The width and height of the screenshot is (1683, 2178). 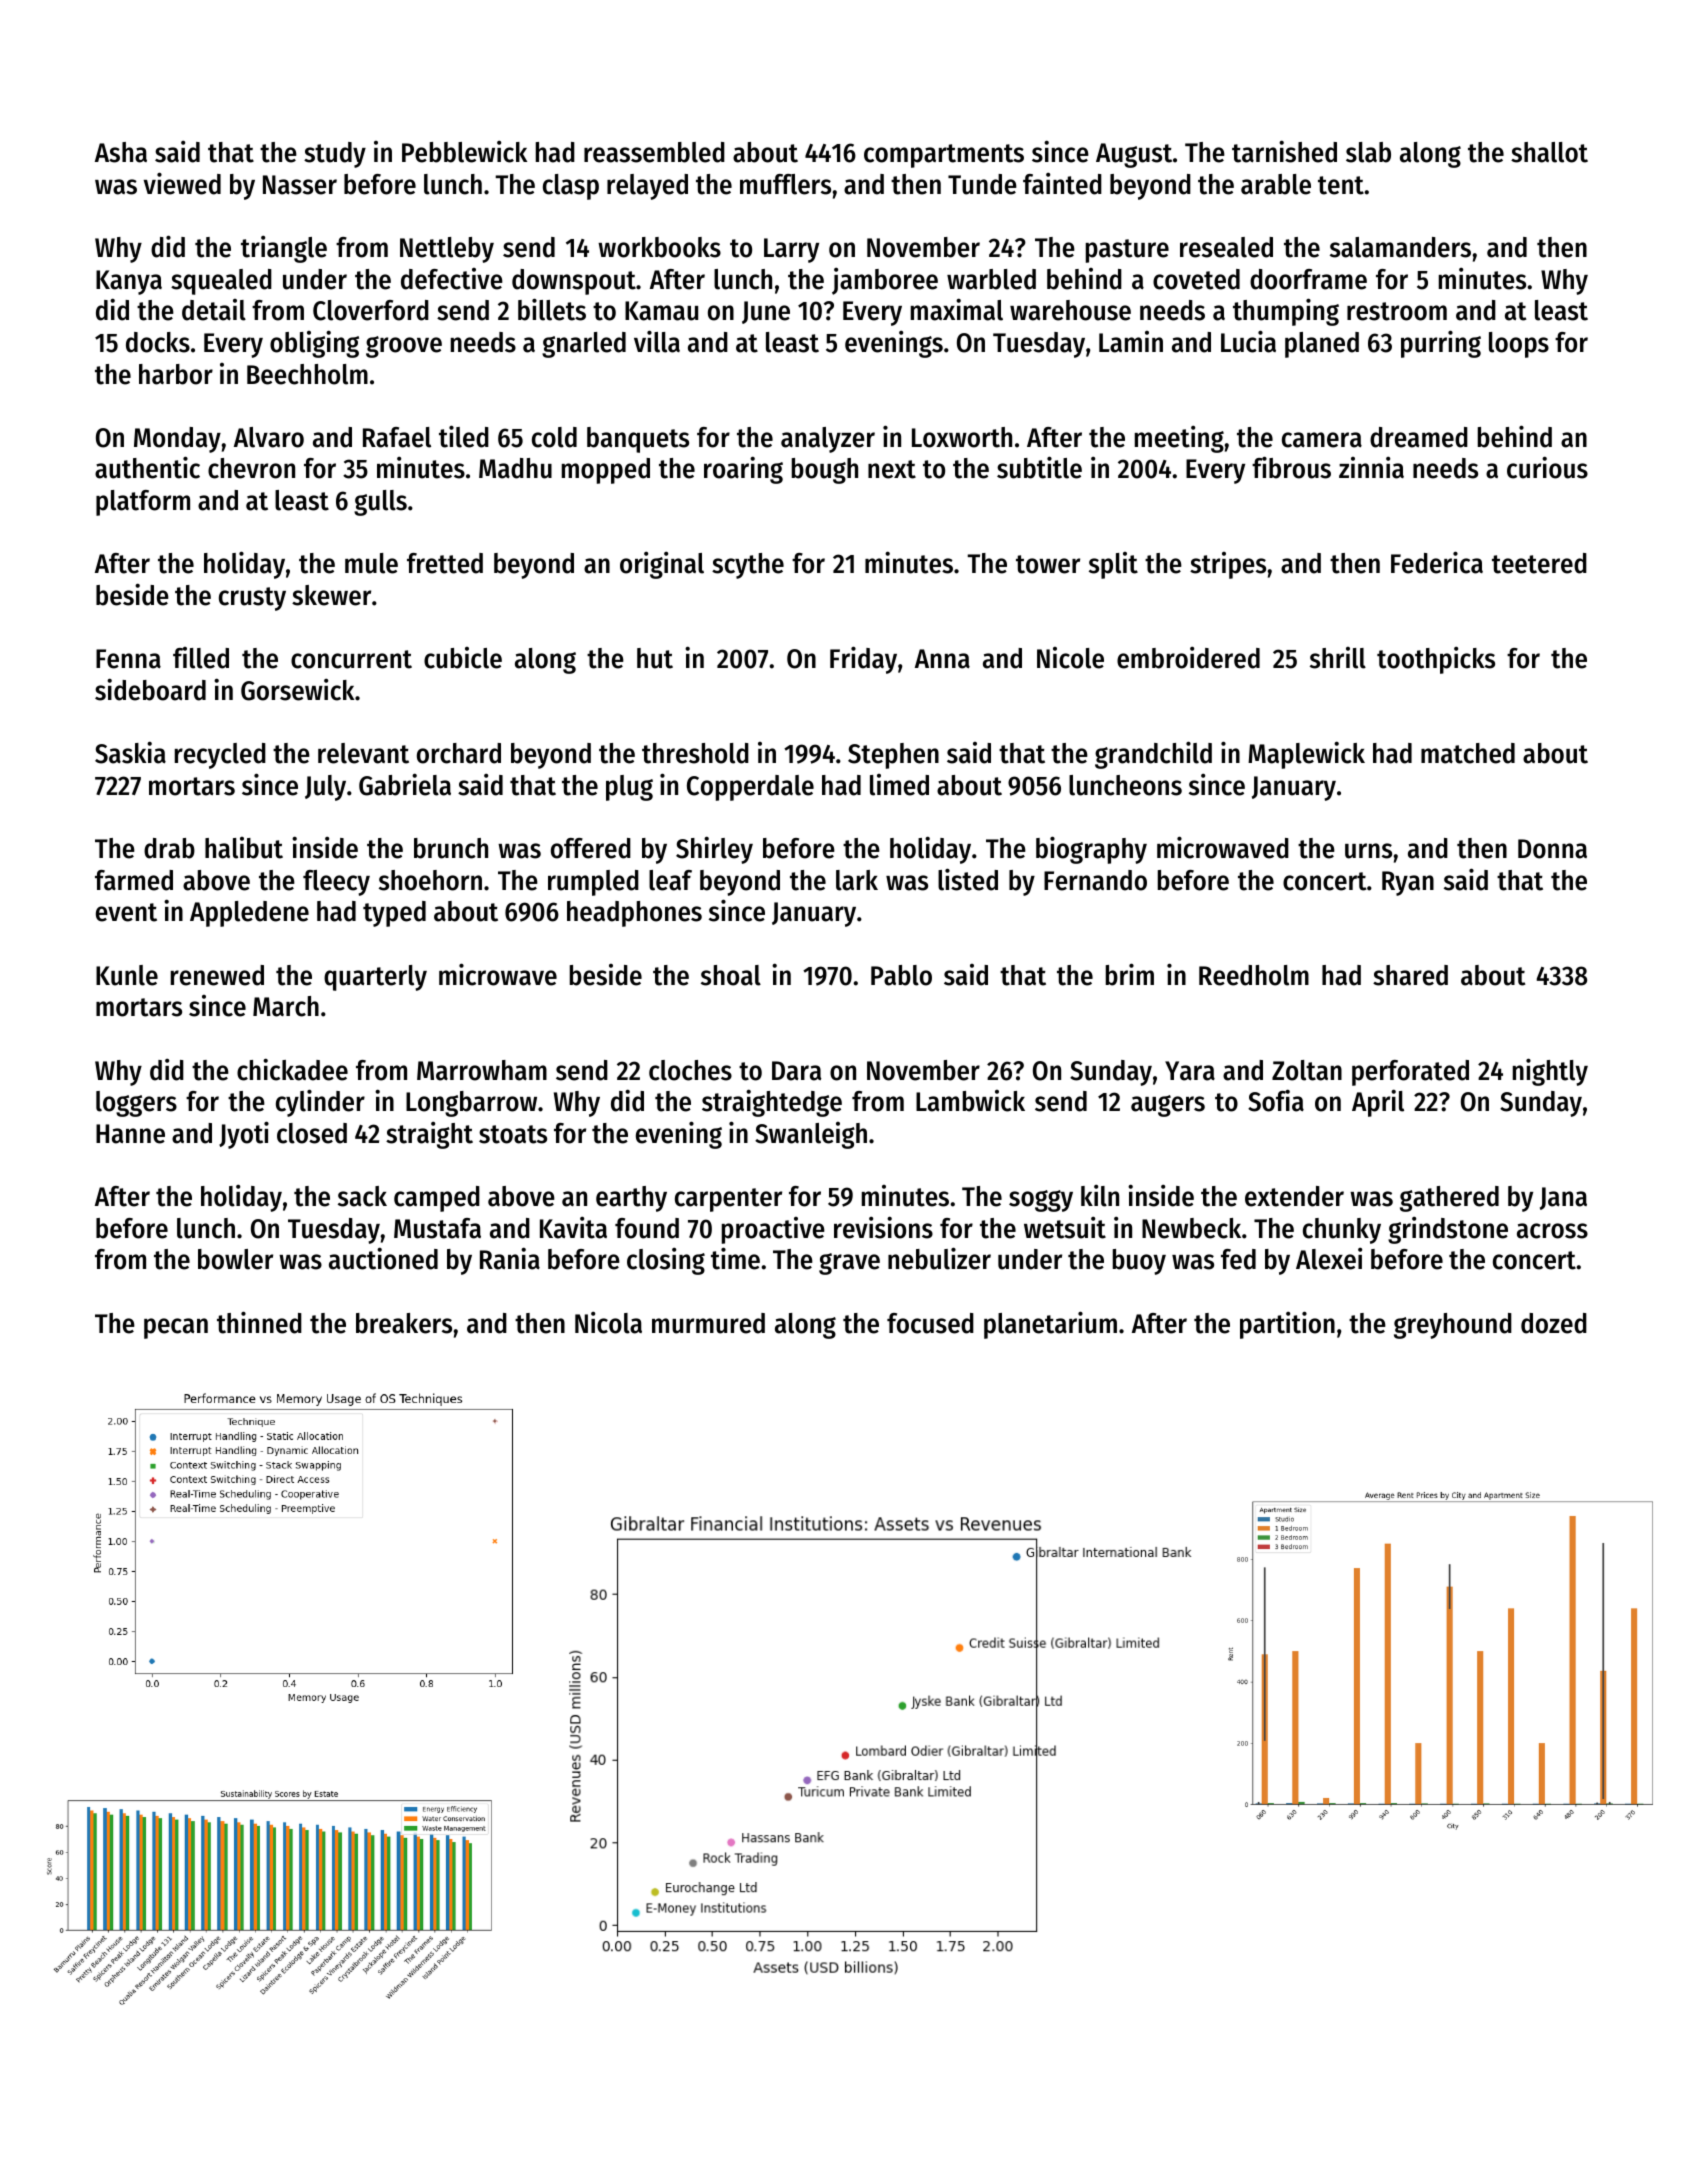 What do you see at coordinates (182, 183) in the screenshot?
I see `viewed` at bounding box center [182, 183].
